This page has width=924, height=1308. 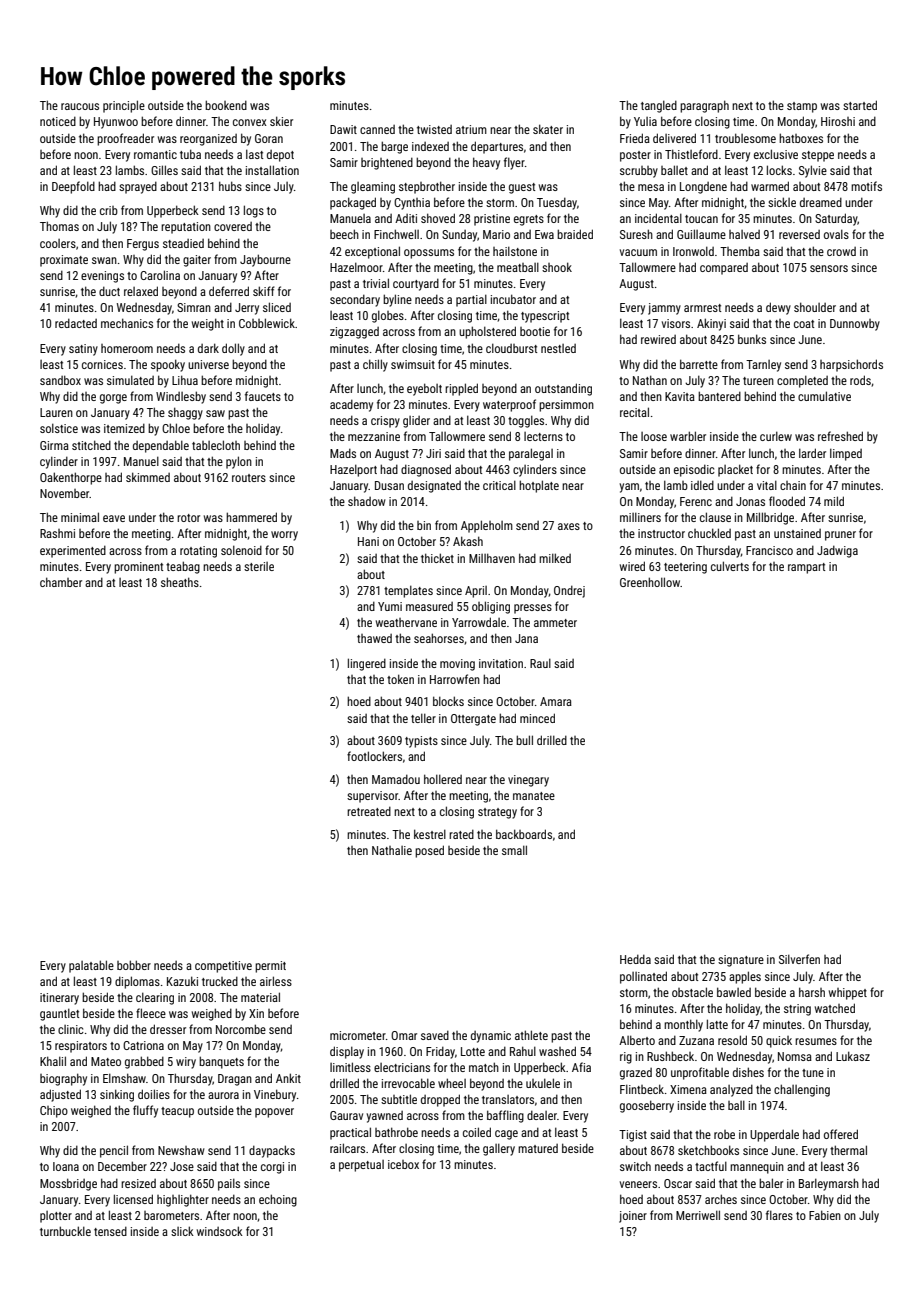 What do you see at coordinates (65, 1231) in the page?
I see `turnbuckle` at bounding box center [65, 1231].
